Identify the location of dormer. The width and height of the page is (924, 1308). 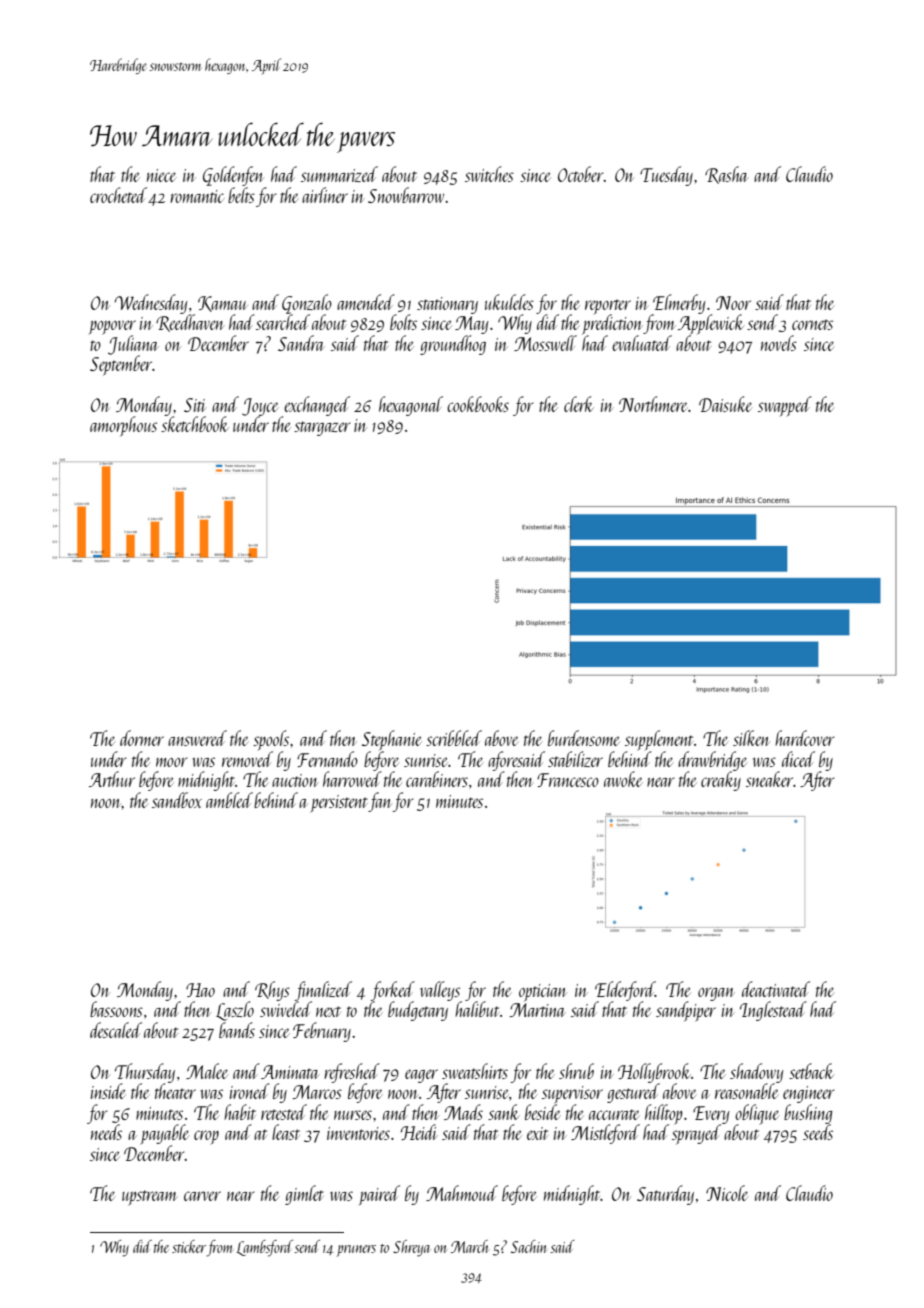
(142, 738).
